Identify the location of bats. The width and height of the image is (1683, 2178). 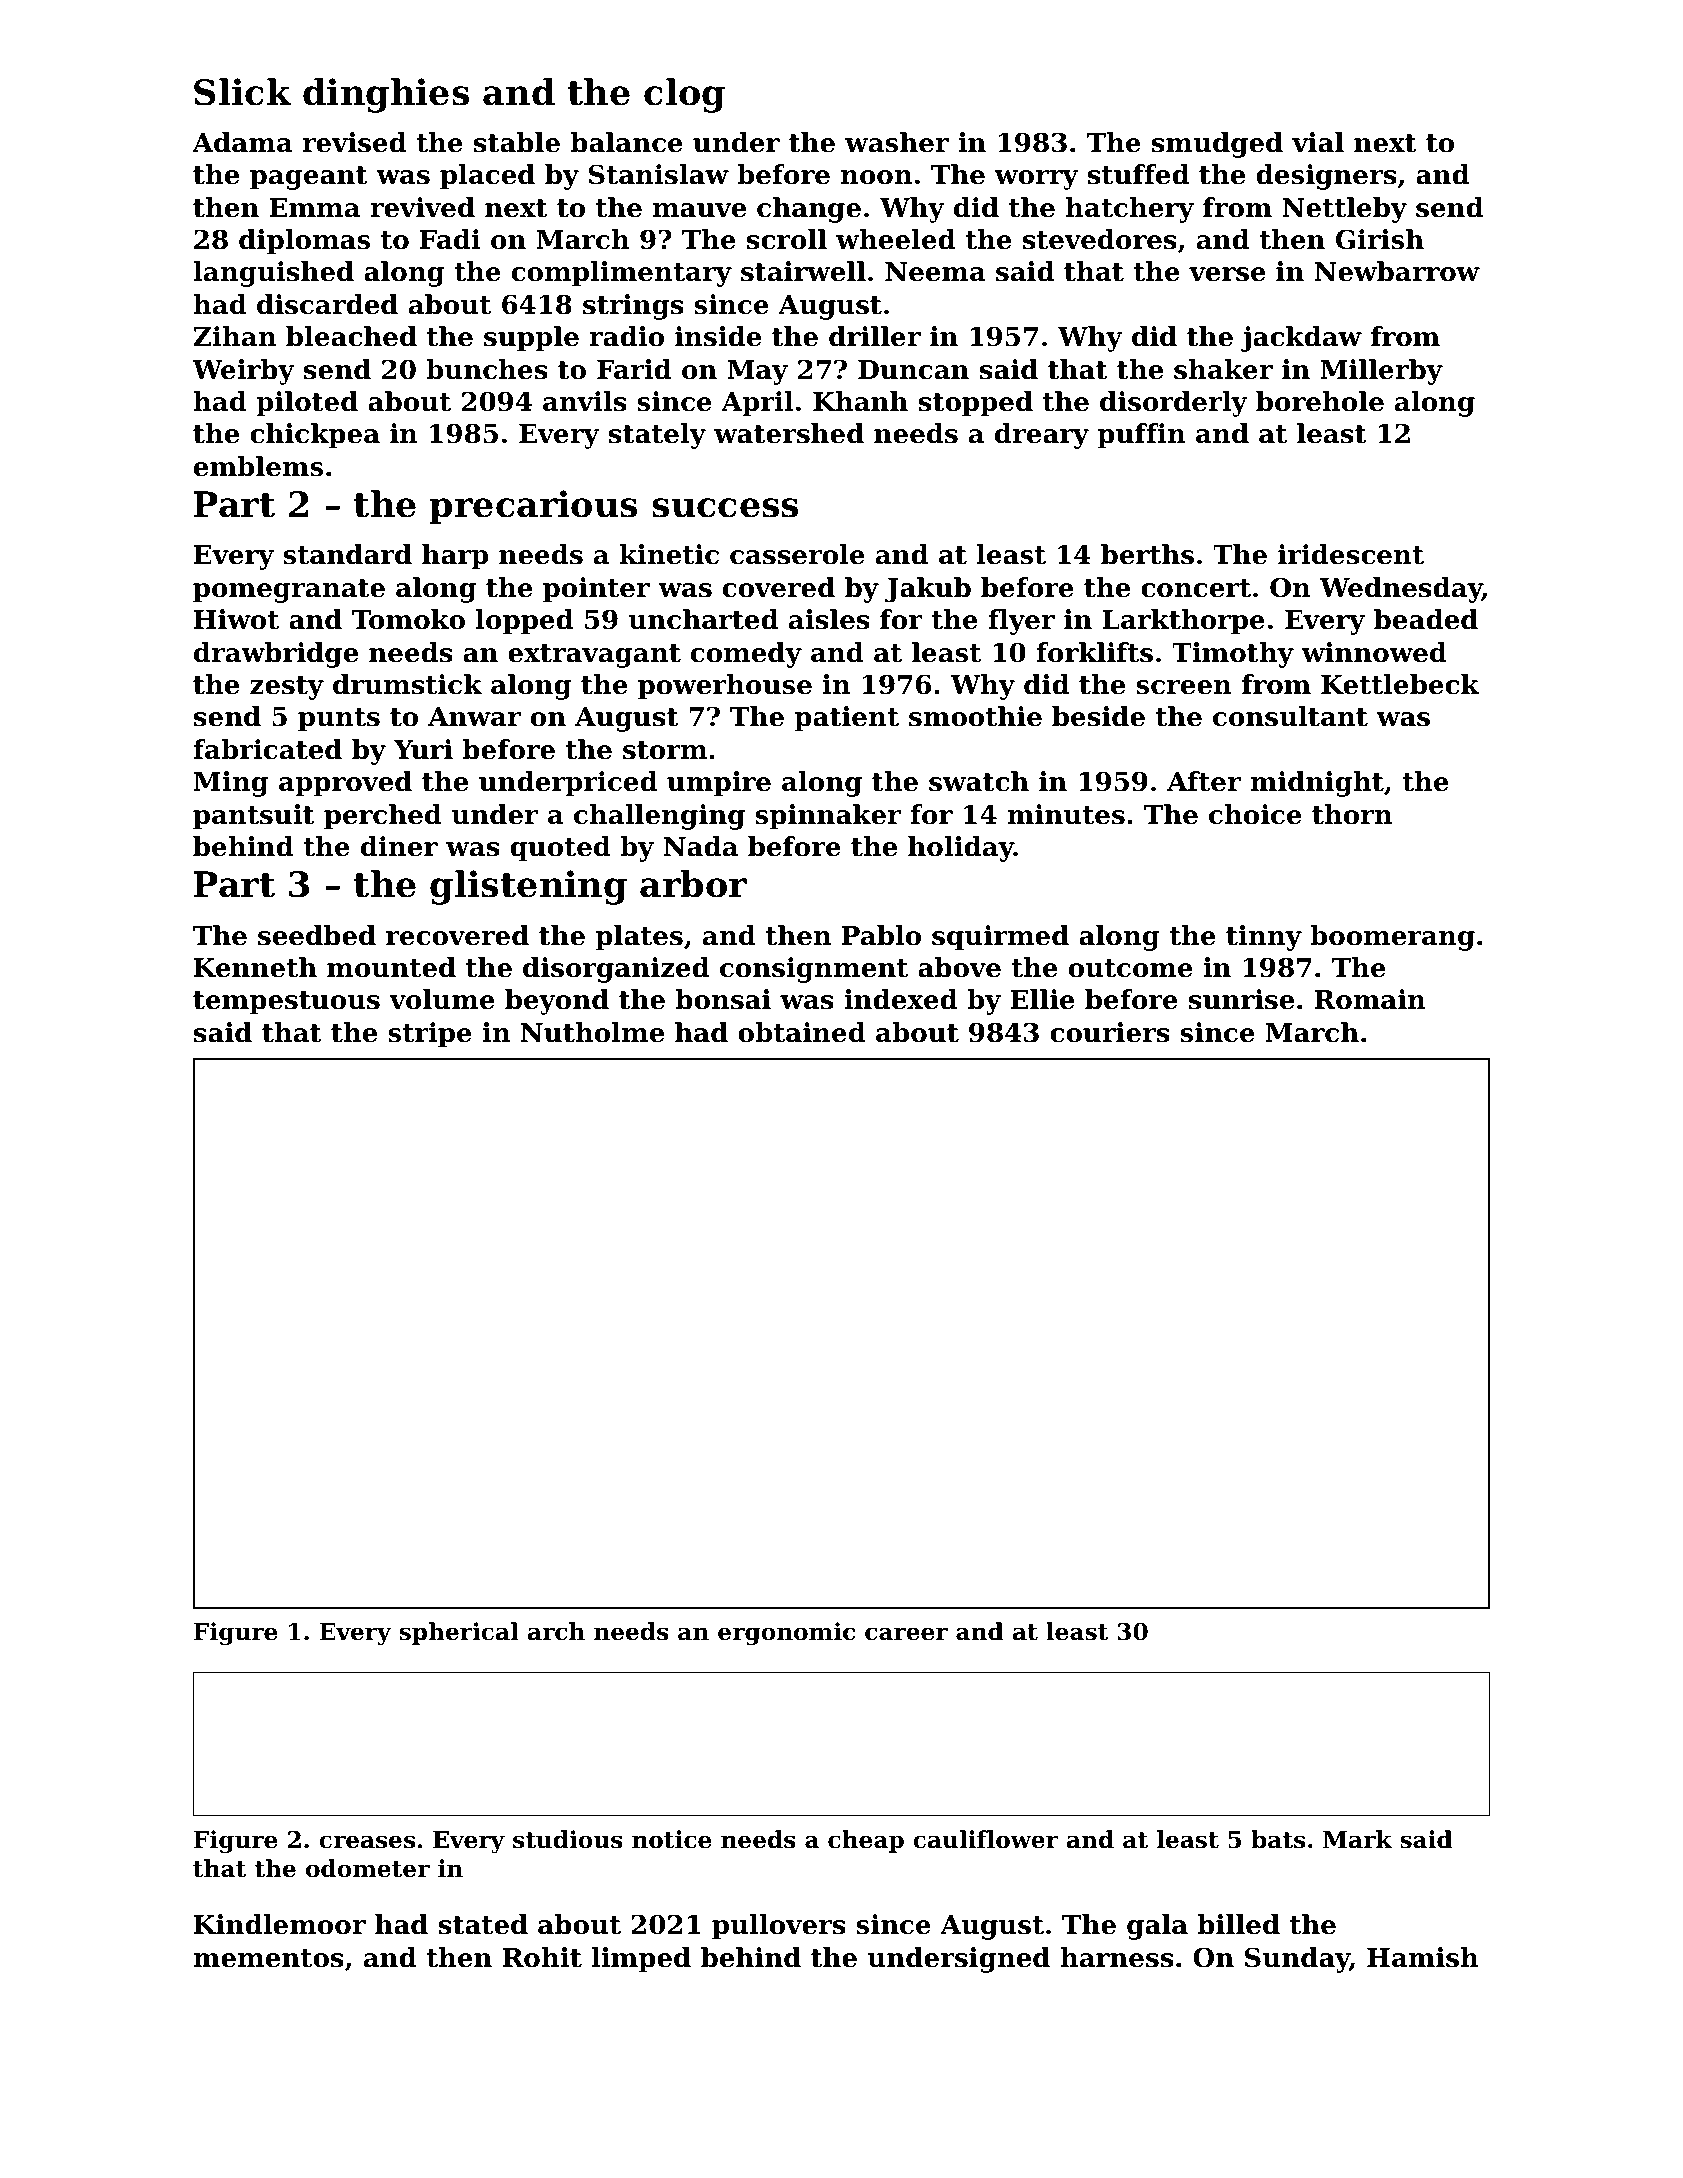
(1278, 1839).
